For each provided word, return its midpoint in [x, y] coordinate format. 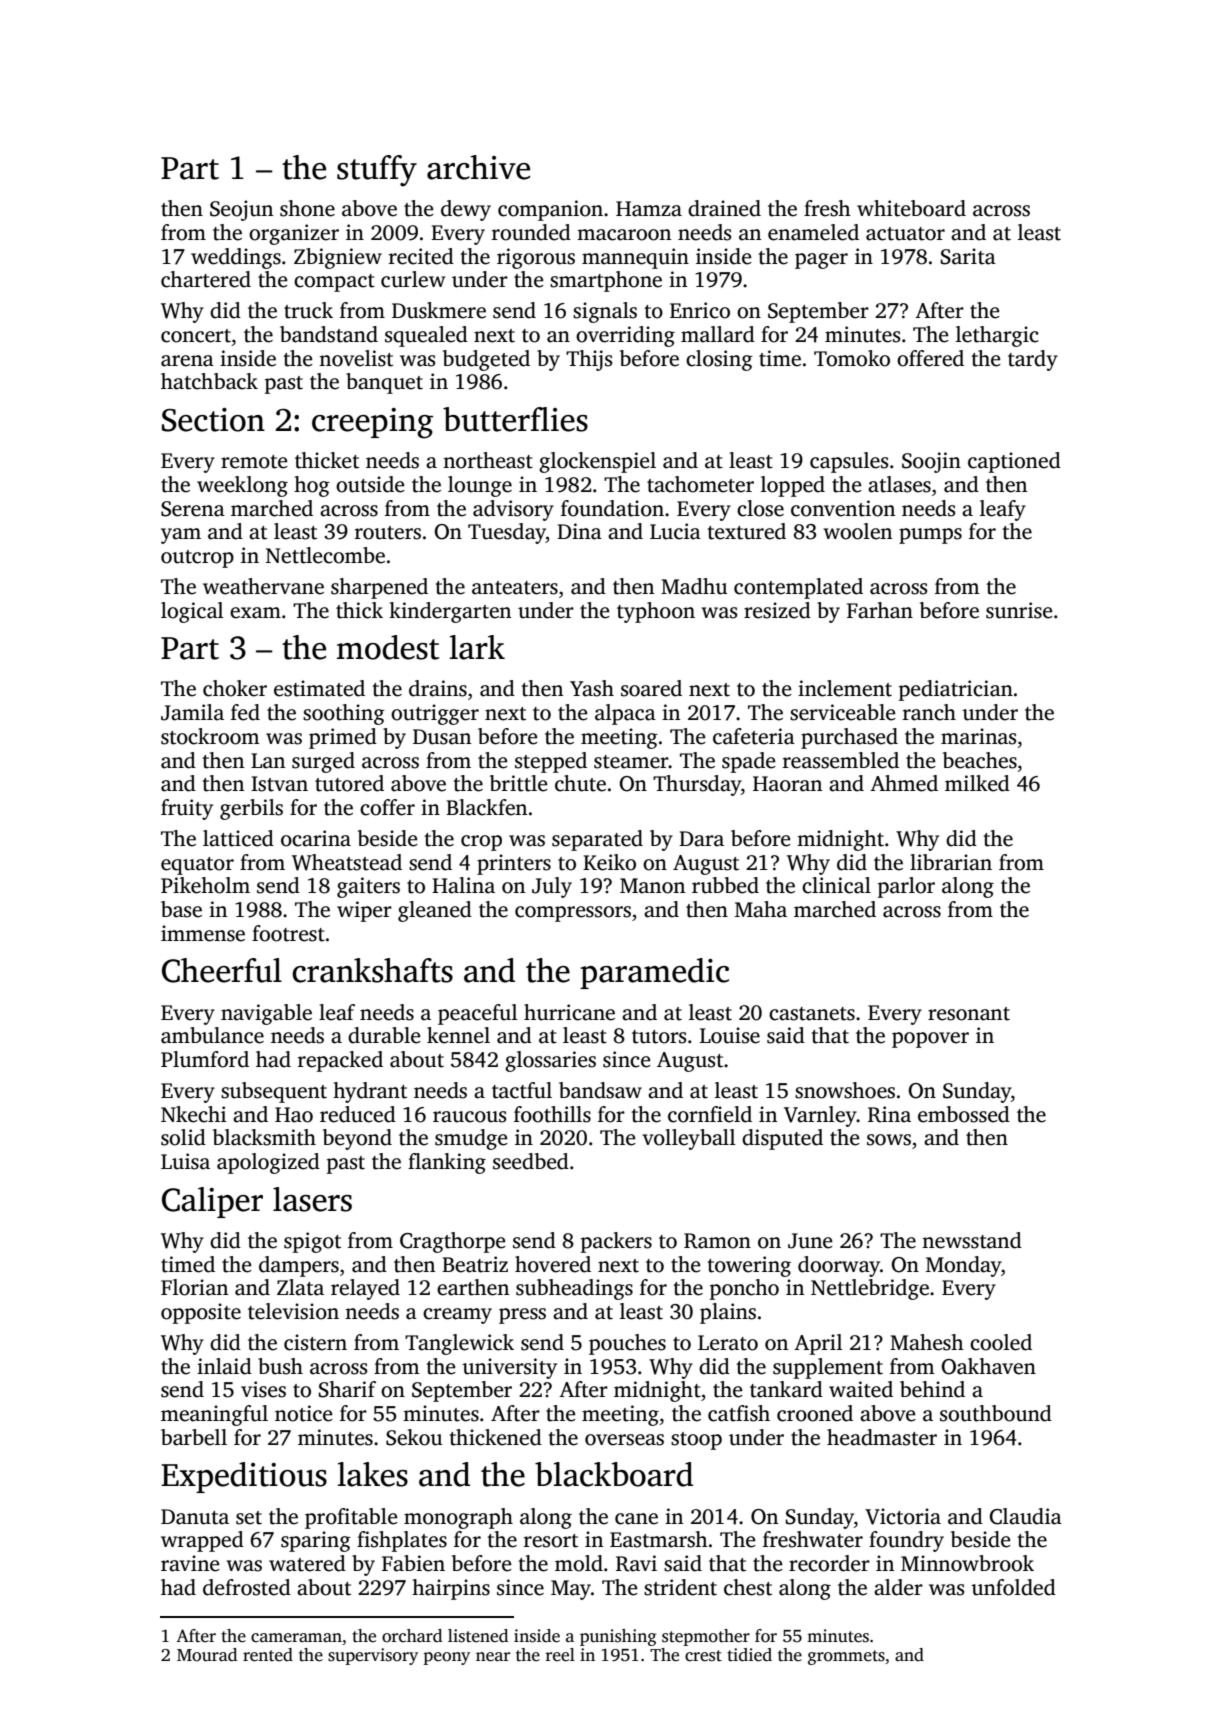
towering [749, 1266]
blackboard [614, 1474]
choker [235, 688]
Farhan [880, 610]
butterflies [515, 419]
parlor [906, 887]
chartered [206, 279]
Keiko [609, 862]
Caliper [212, 1202]
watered [307, 1563]
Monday [963, 1266]
